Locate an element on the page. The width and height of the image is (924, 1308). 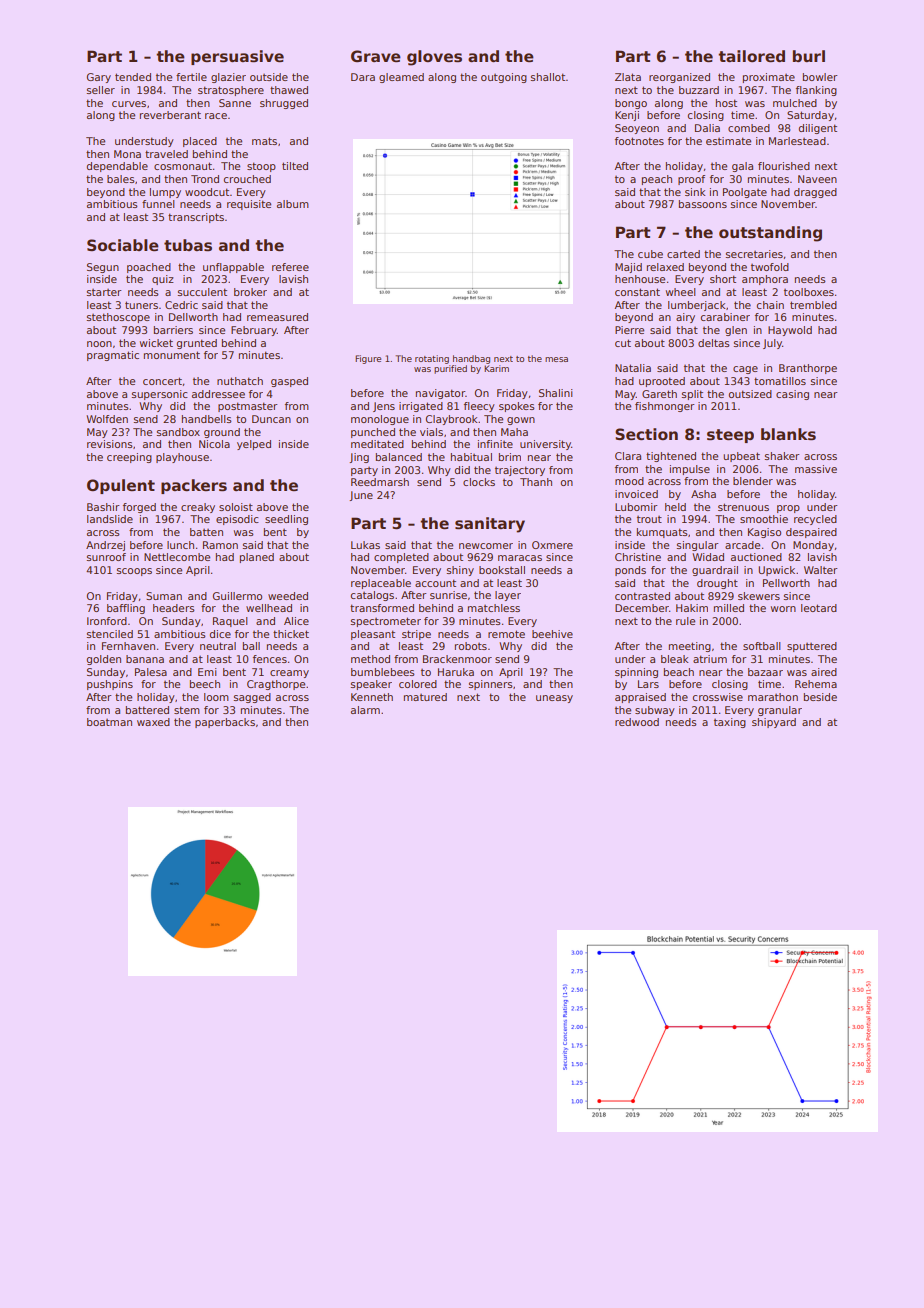
Sociable is located at coordinates (123, 245).
